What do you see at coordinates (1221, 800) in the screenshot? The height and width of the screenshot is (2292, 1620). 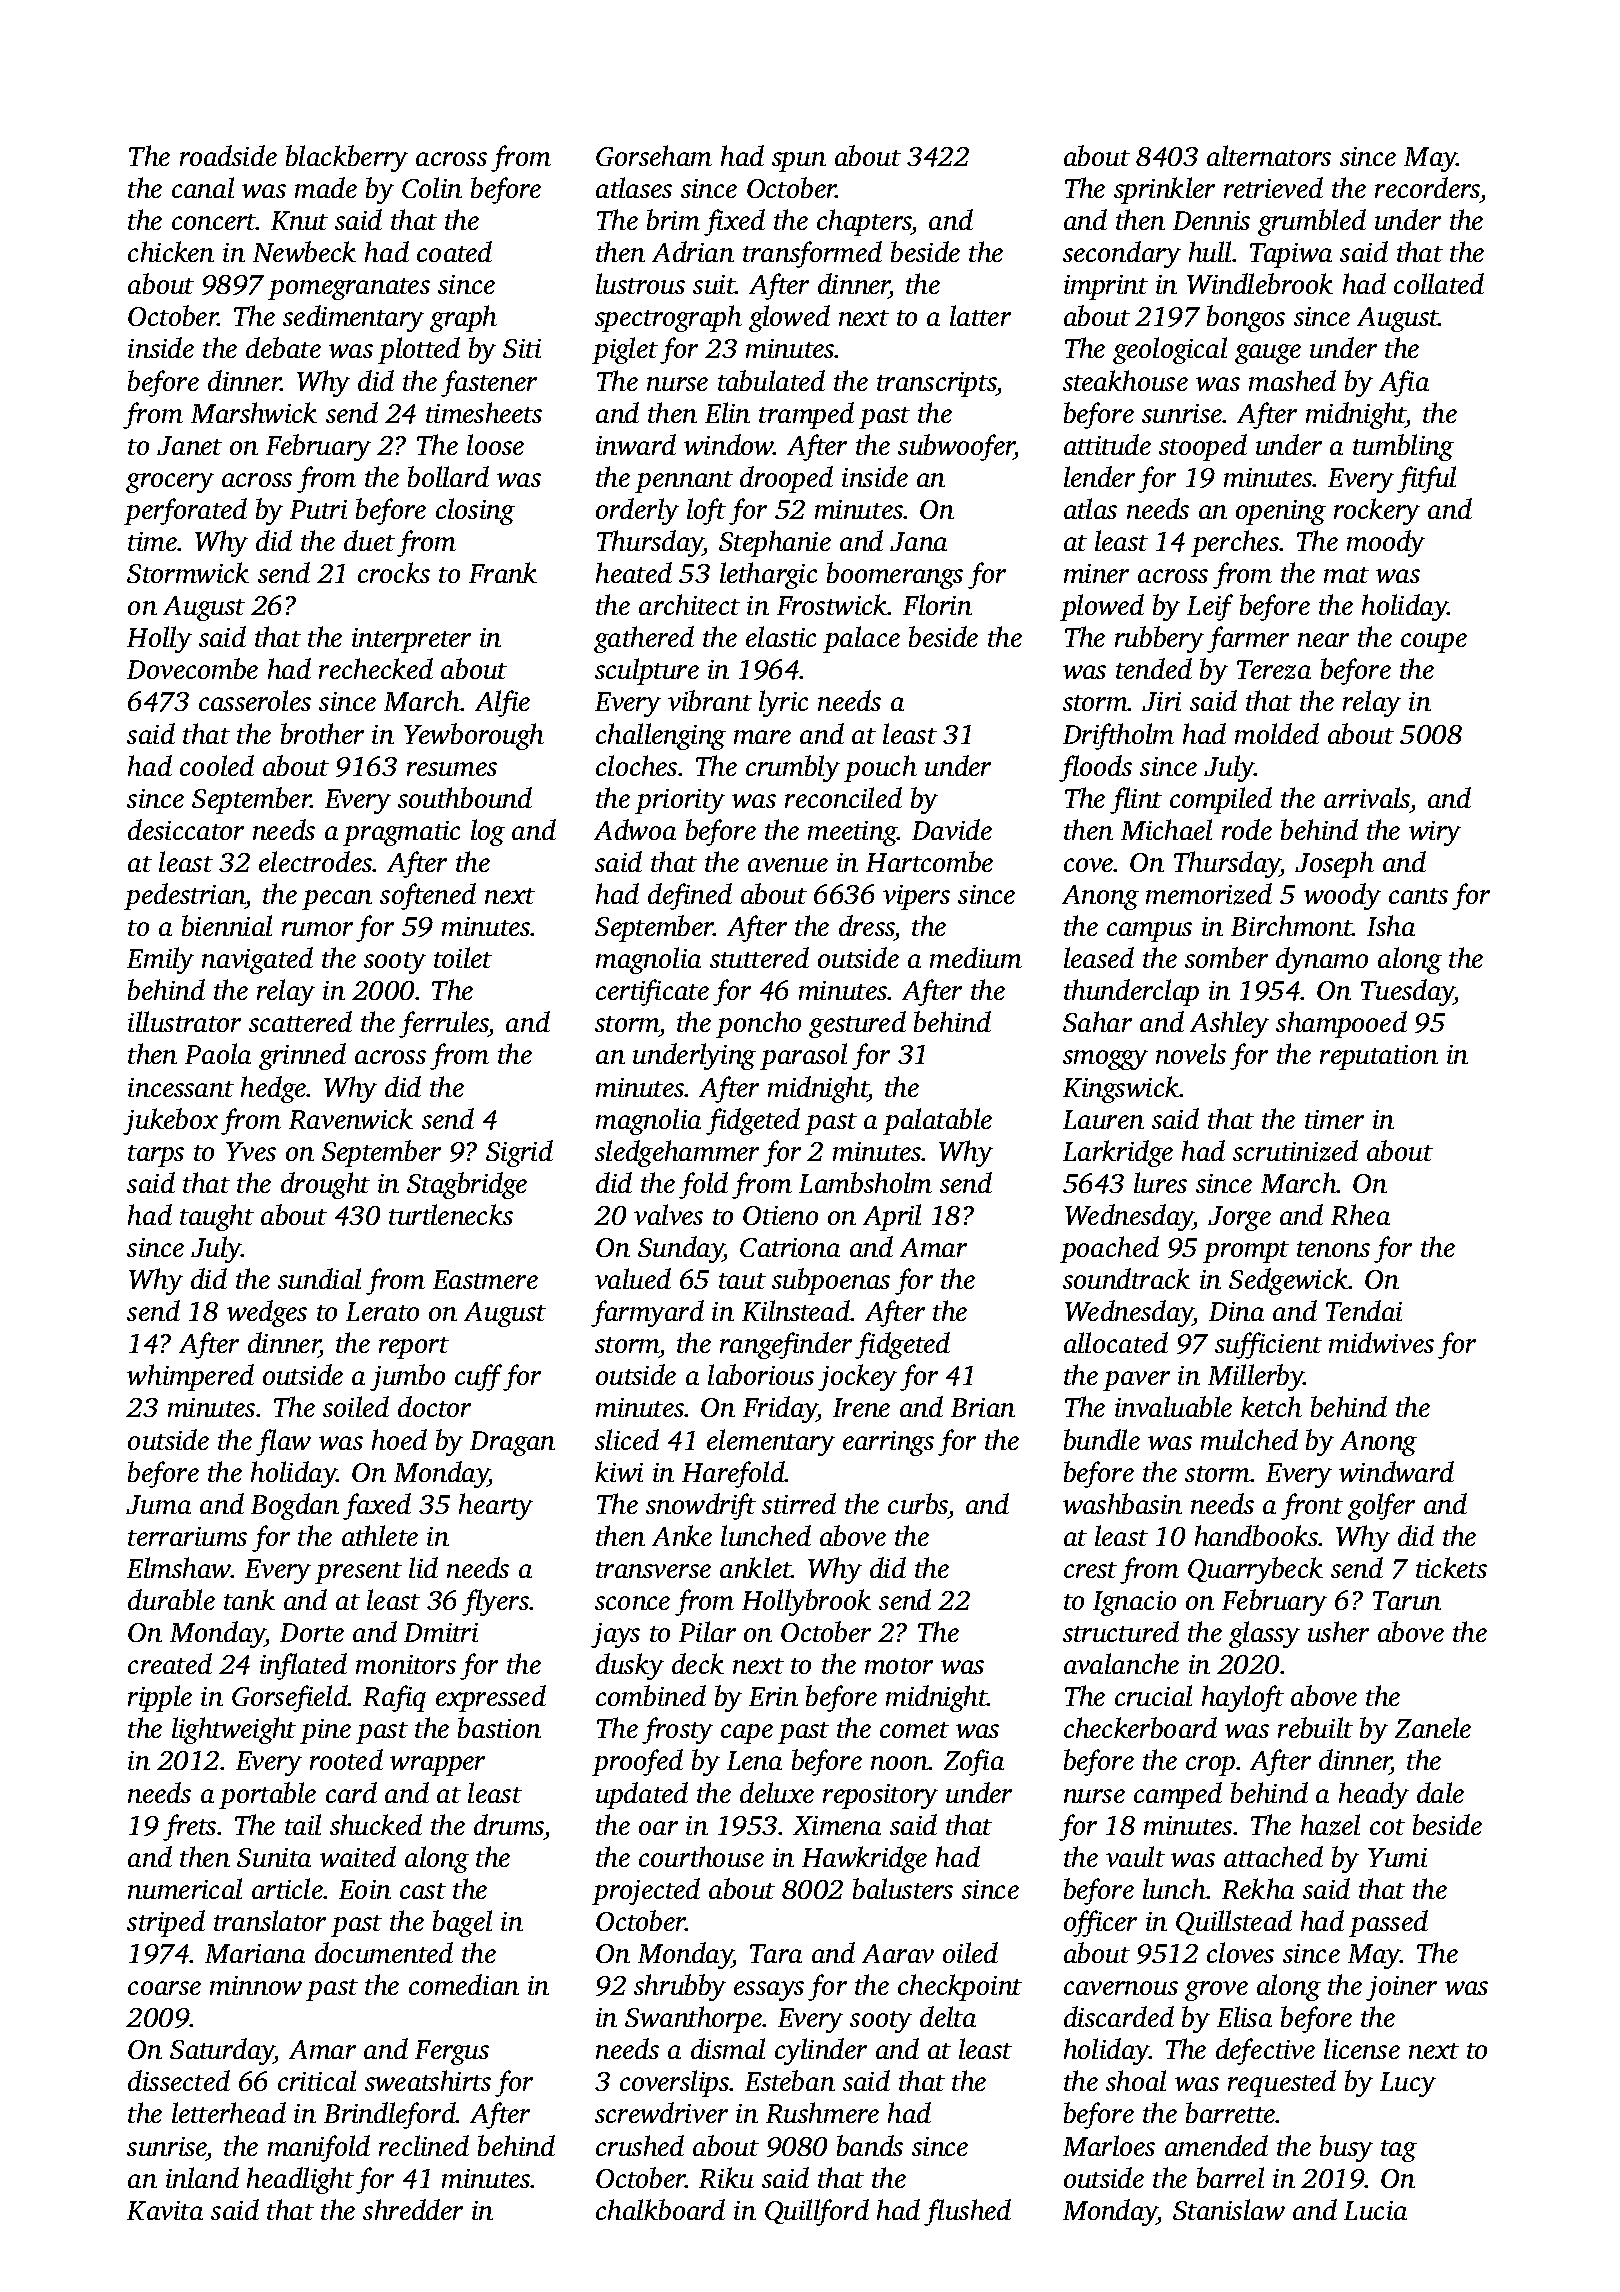 I see `compiled` at bounding box center [1221, 800].
